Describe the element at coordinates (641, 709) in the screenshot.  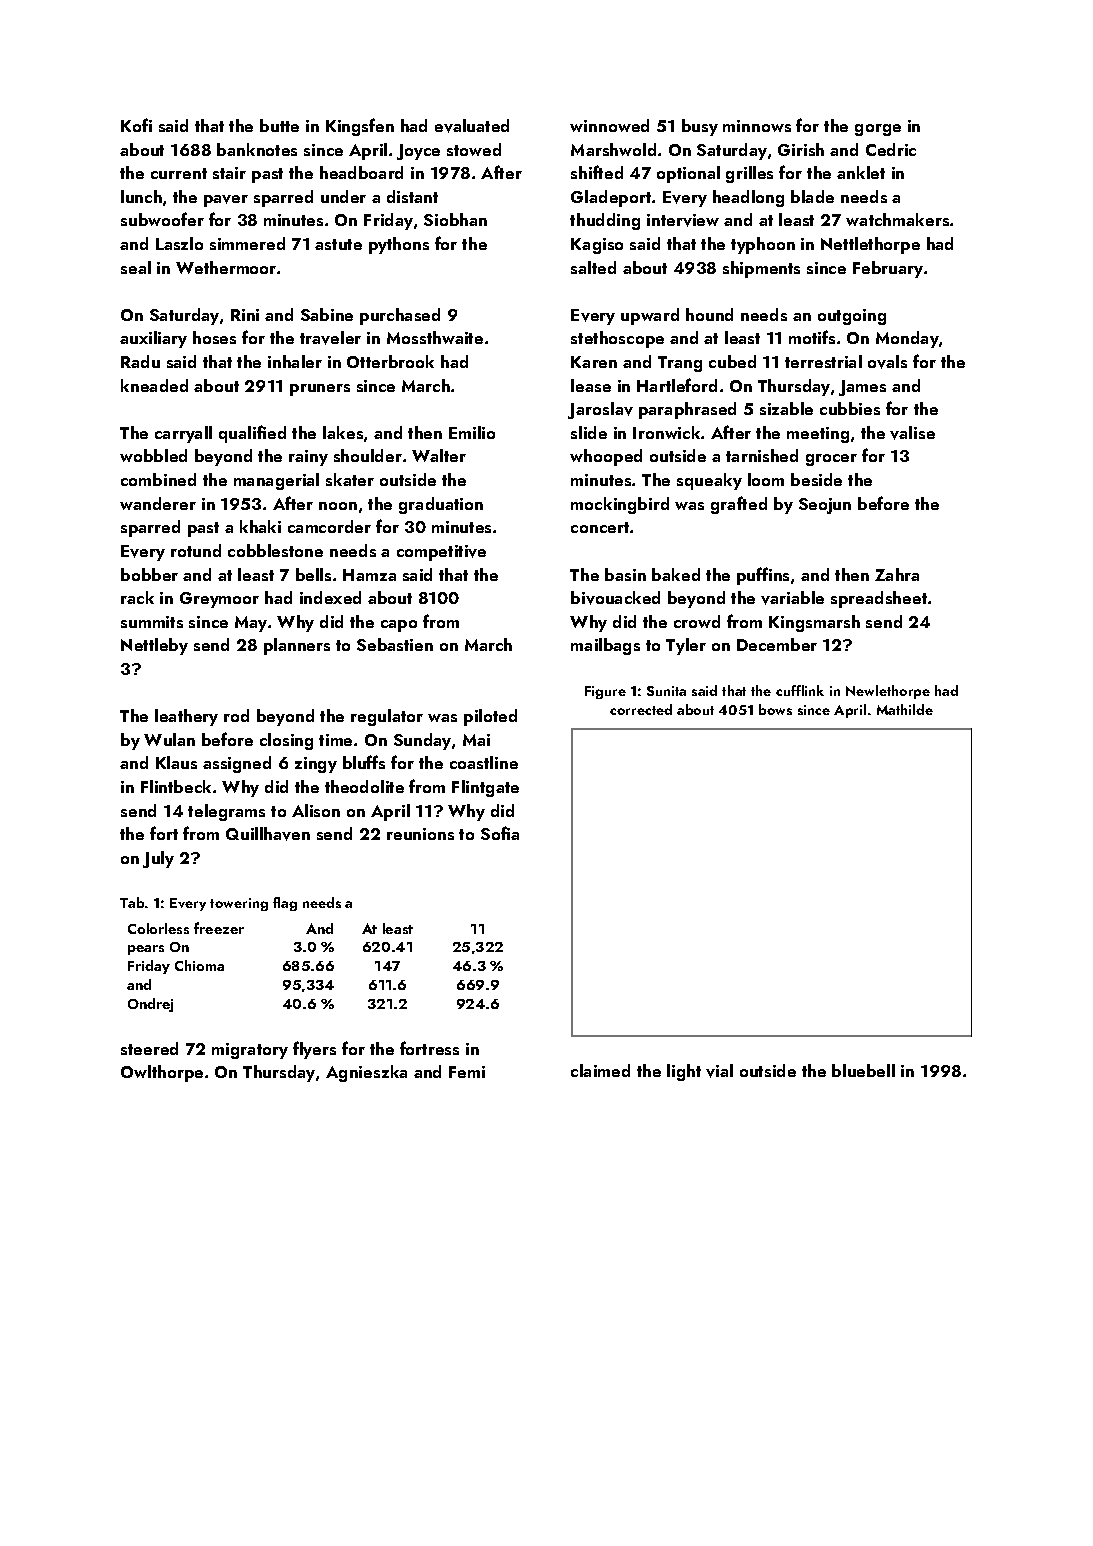
I see `corrected` at that location.
